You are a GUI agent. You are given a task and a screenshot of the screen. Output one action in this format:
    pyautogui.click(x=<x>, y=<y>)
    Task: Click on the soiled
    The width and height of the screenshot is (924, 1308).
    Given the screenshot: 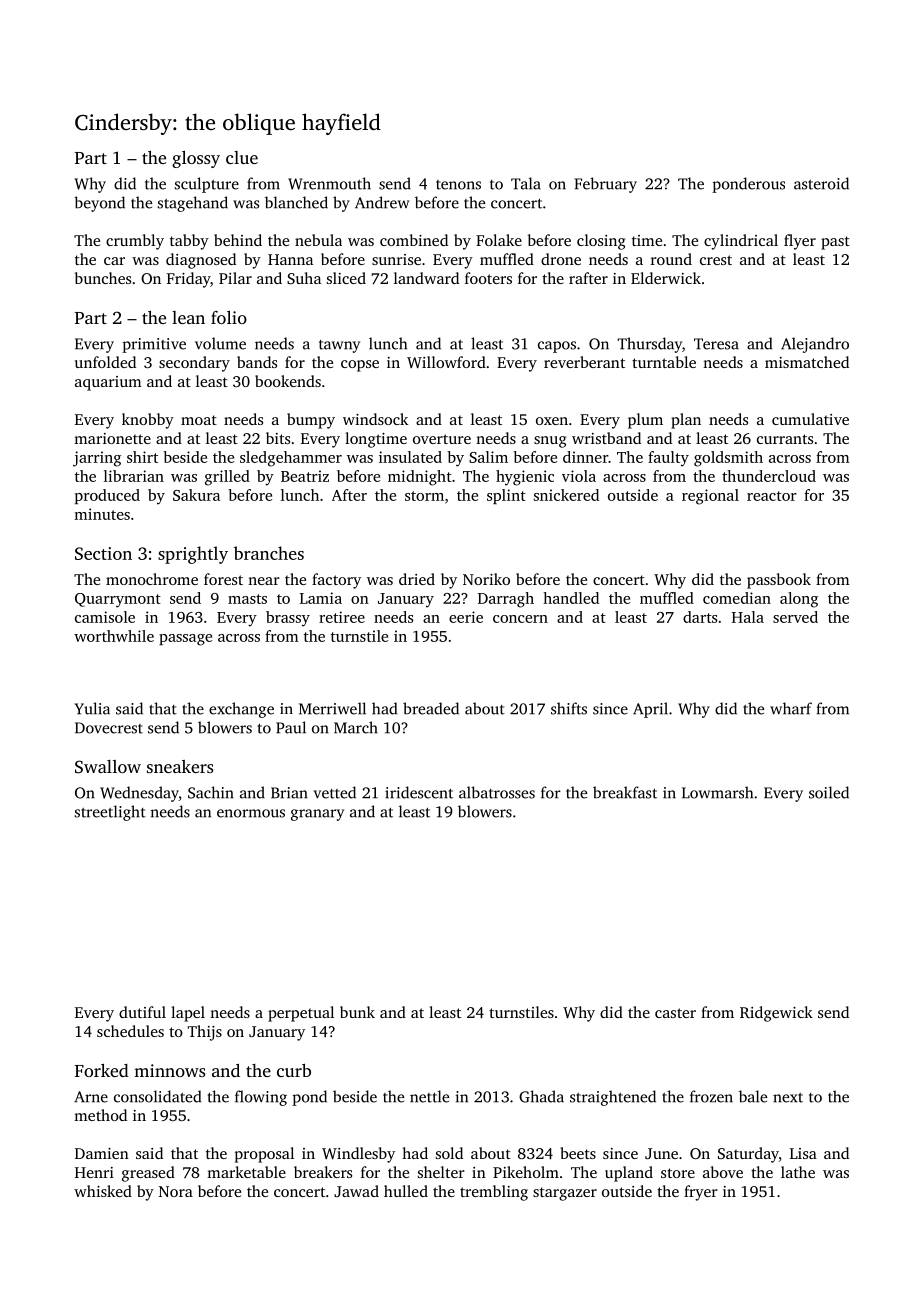 What is the action you would take?
    pyautogui.click(x=829, y=792)
